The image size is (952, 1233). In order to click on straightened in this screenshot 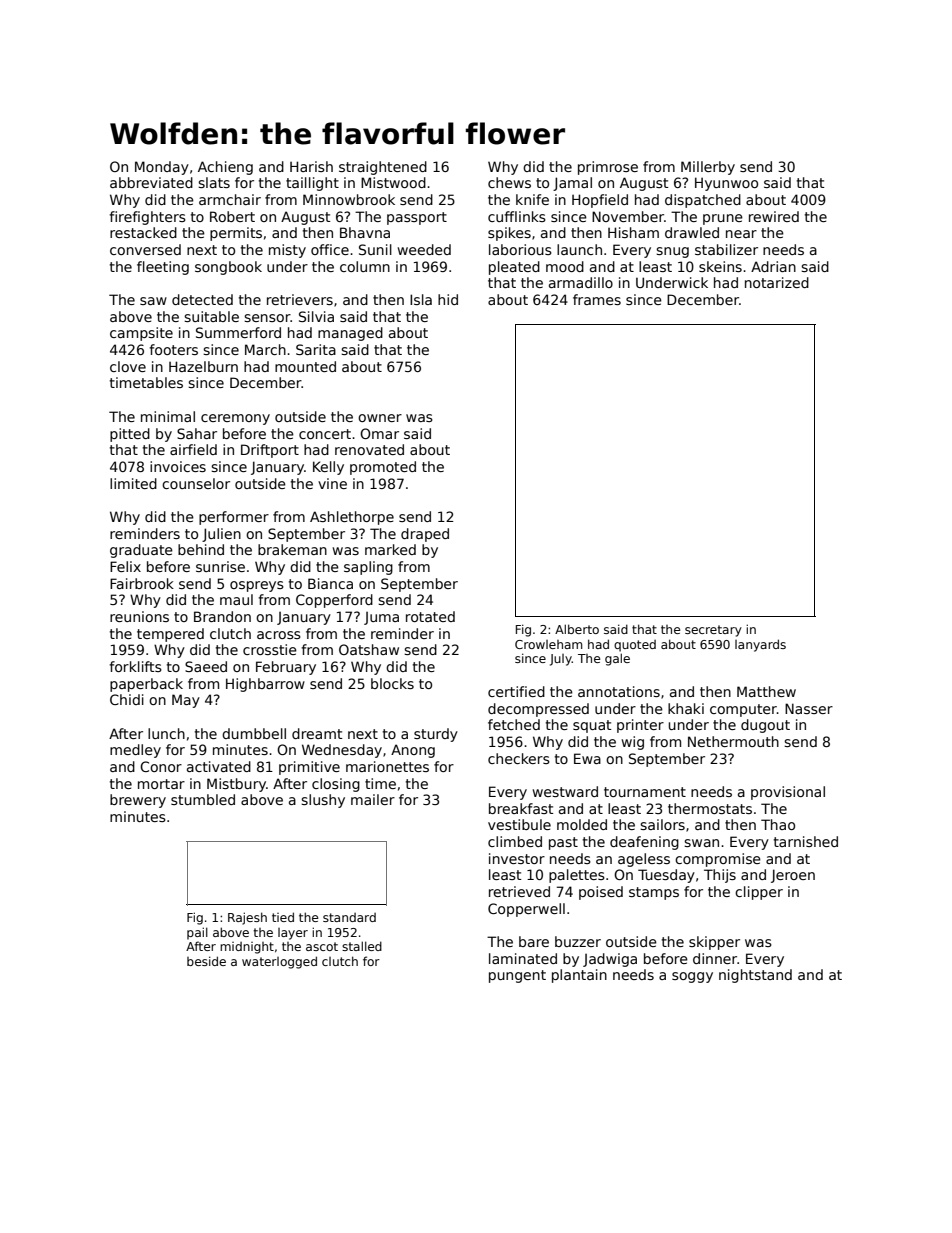, I will do `click(383, 168)`.
